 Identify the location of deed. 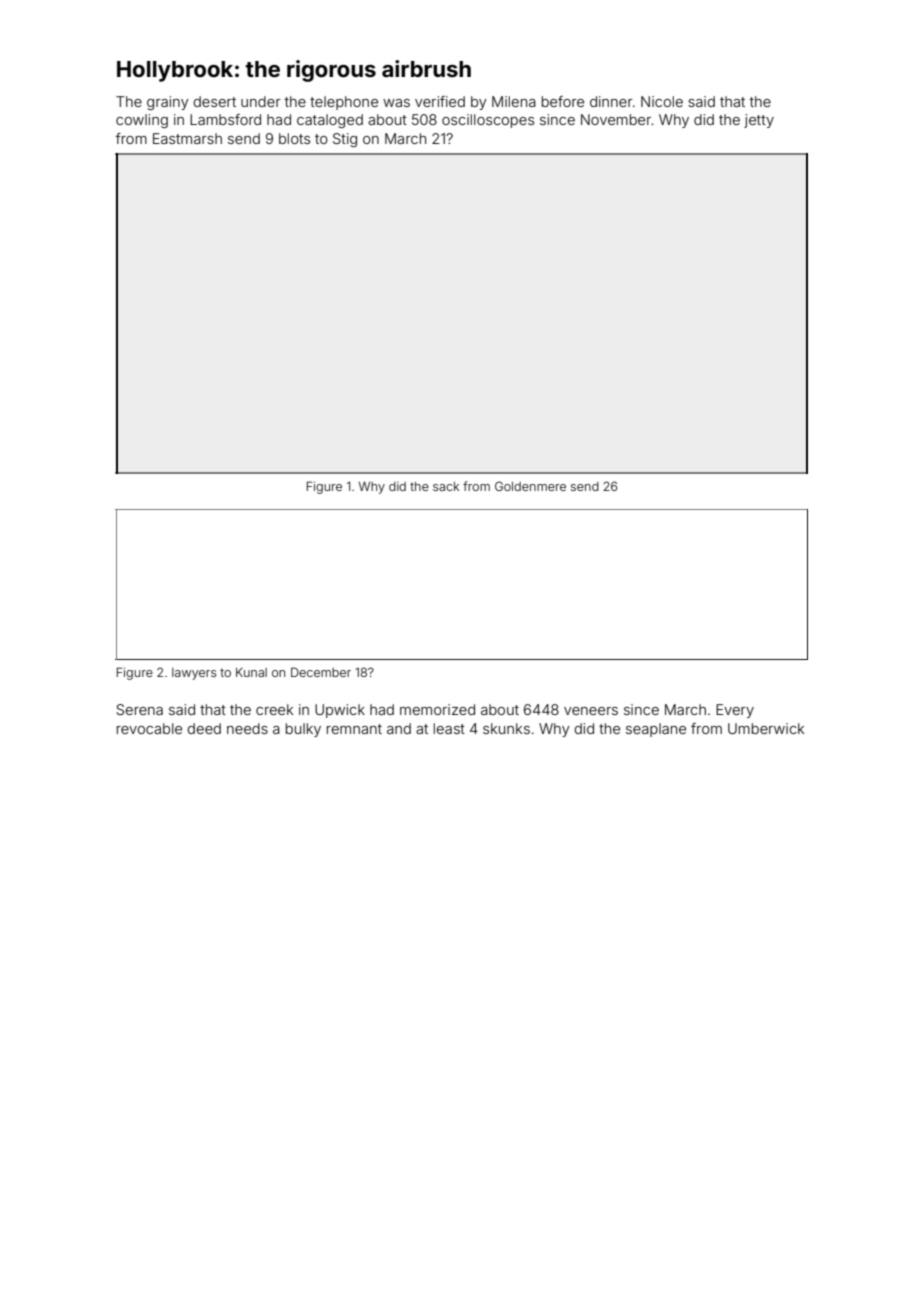
(204, 728).
